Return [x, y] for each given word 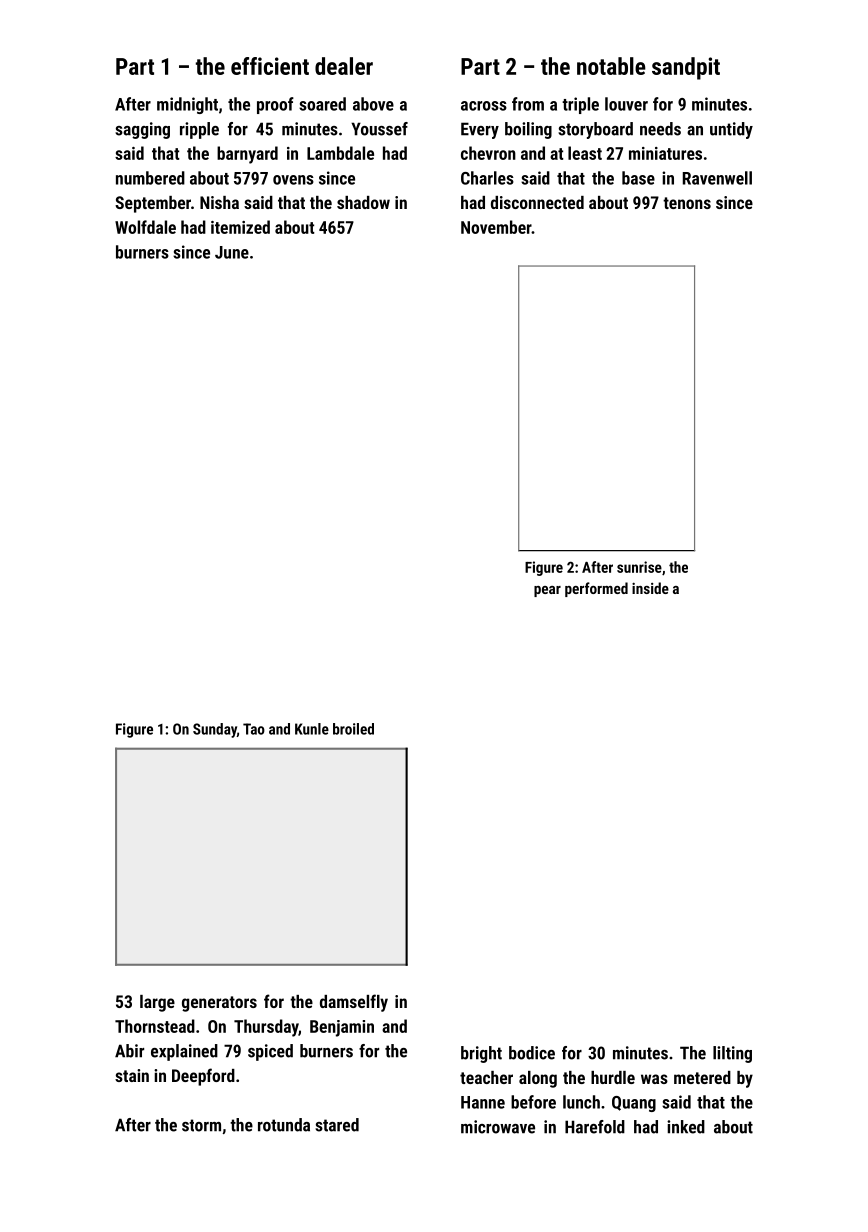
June [232, 252]
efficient [270, 66]
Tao [254, 729]
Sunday [215, 730]
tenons [687, 203]
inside [650, 588]
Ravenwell [717, 178]
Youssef [379, 129]
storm [201, 1125]
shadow [363, 202]
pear [547, 591]
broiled [353, 729]
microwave [498, 1127]
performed [596, 589]
